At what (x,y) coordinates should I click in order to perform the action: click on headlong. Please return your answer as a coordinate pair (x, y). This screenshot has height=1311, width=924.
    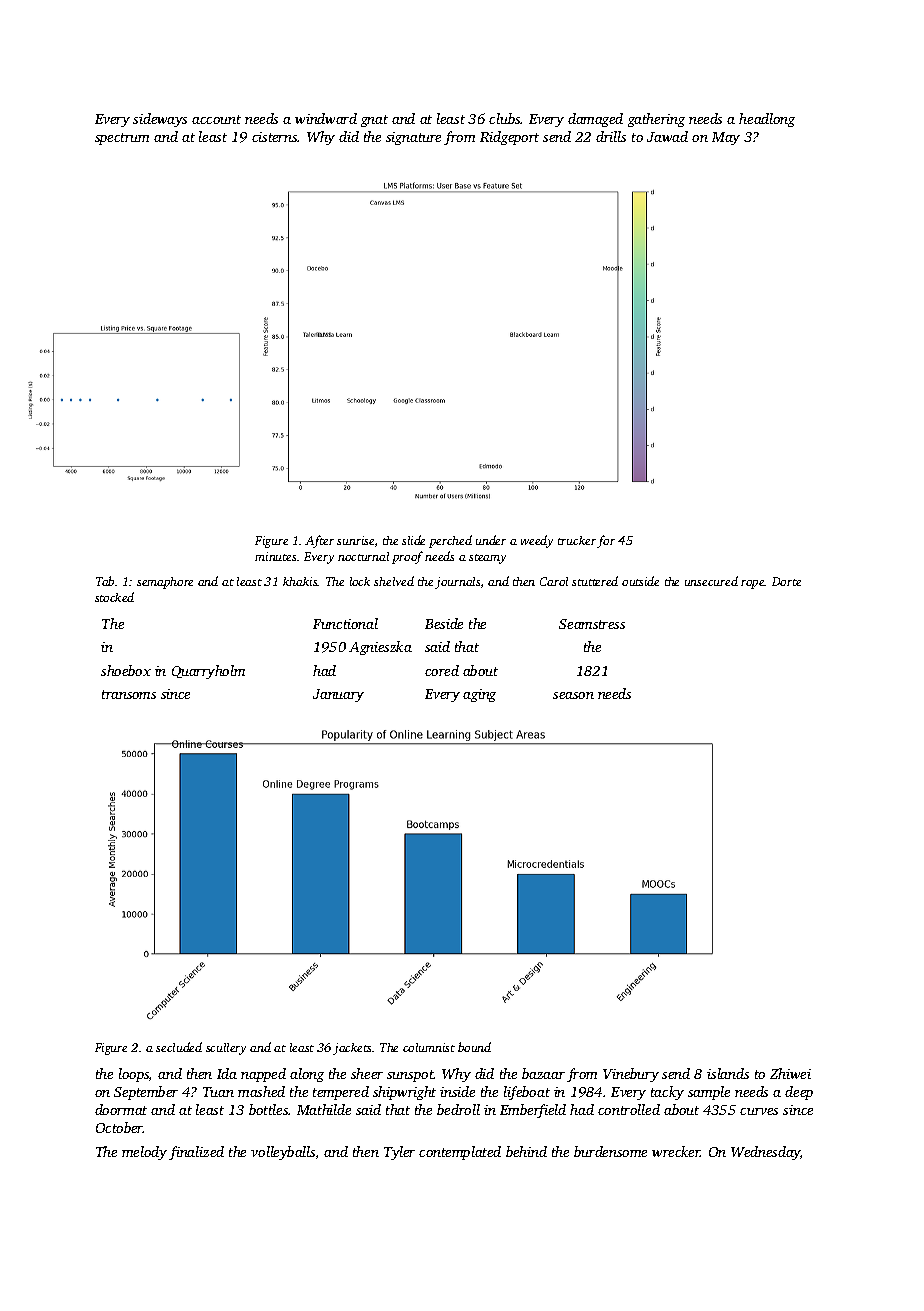
    Looking at the image, I should click on (767, 120).
